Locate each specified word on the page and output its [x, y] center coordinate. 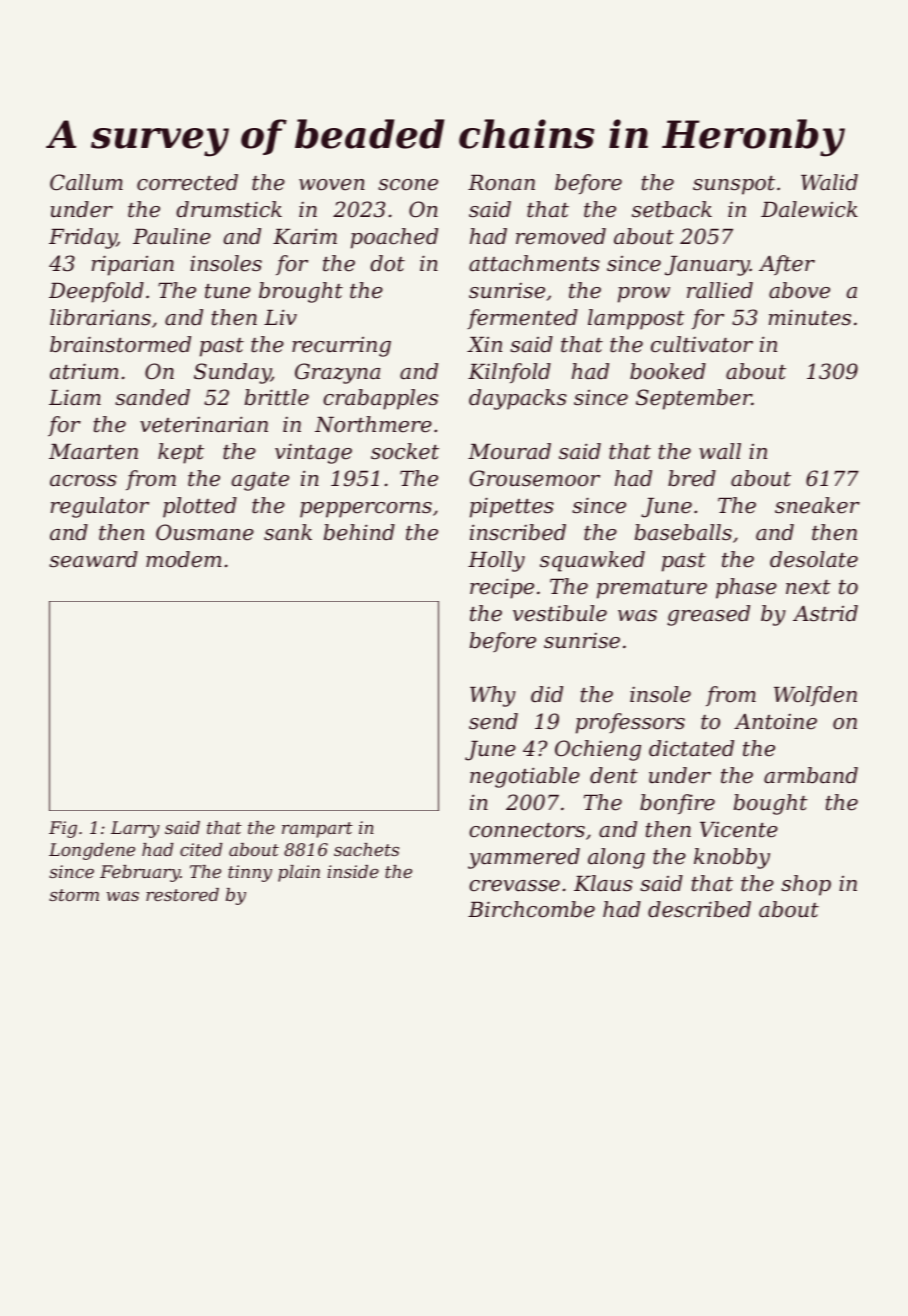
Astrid [825, 613]
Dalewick [809, 209]
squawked [592, 561]
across [83, 481]
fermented [522, 319]
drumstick [229, 209]
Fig [63, 829]
